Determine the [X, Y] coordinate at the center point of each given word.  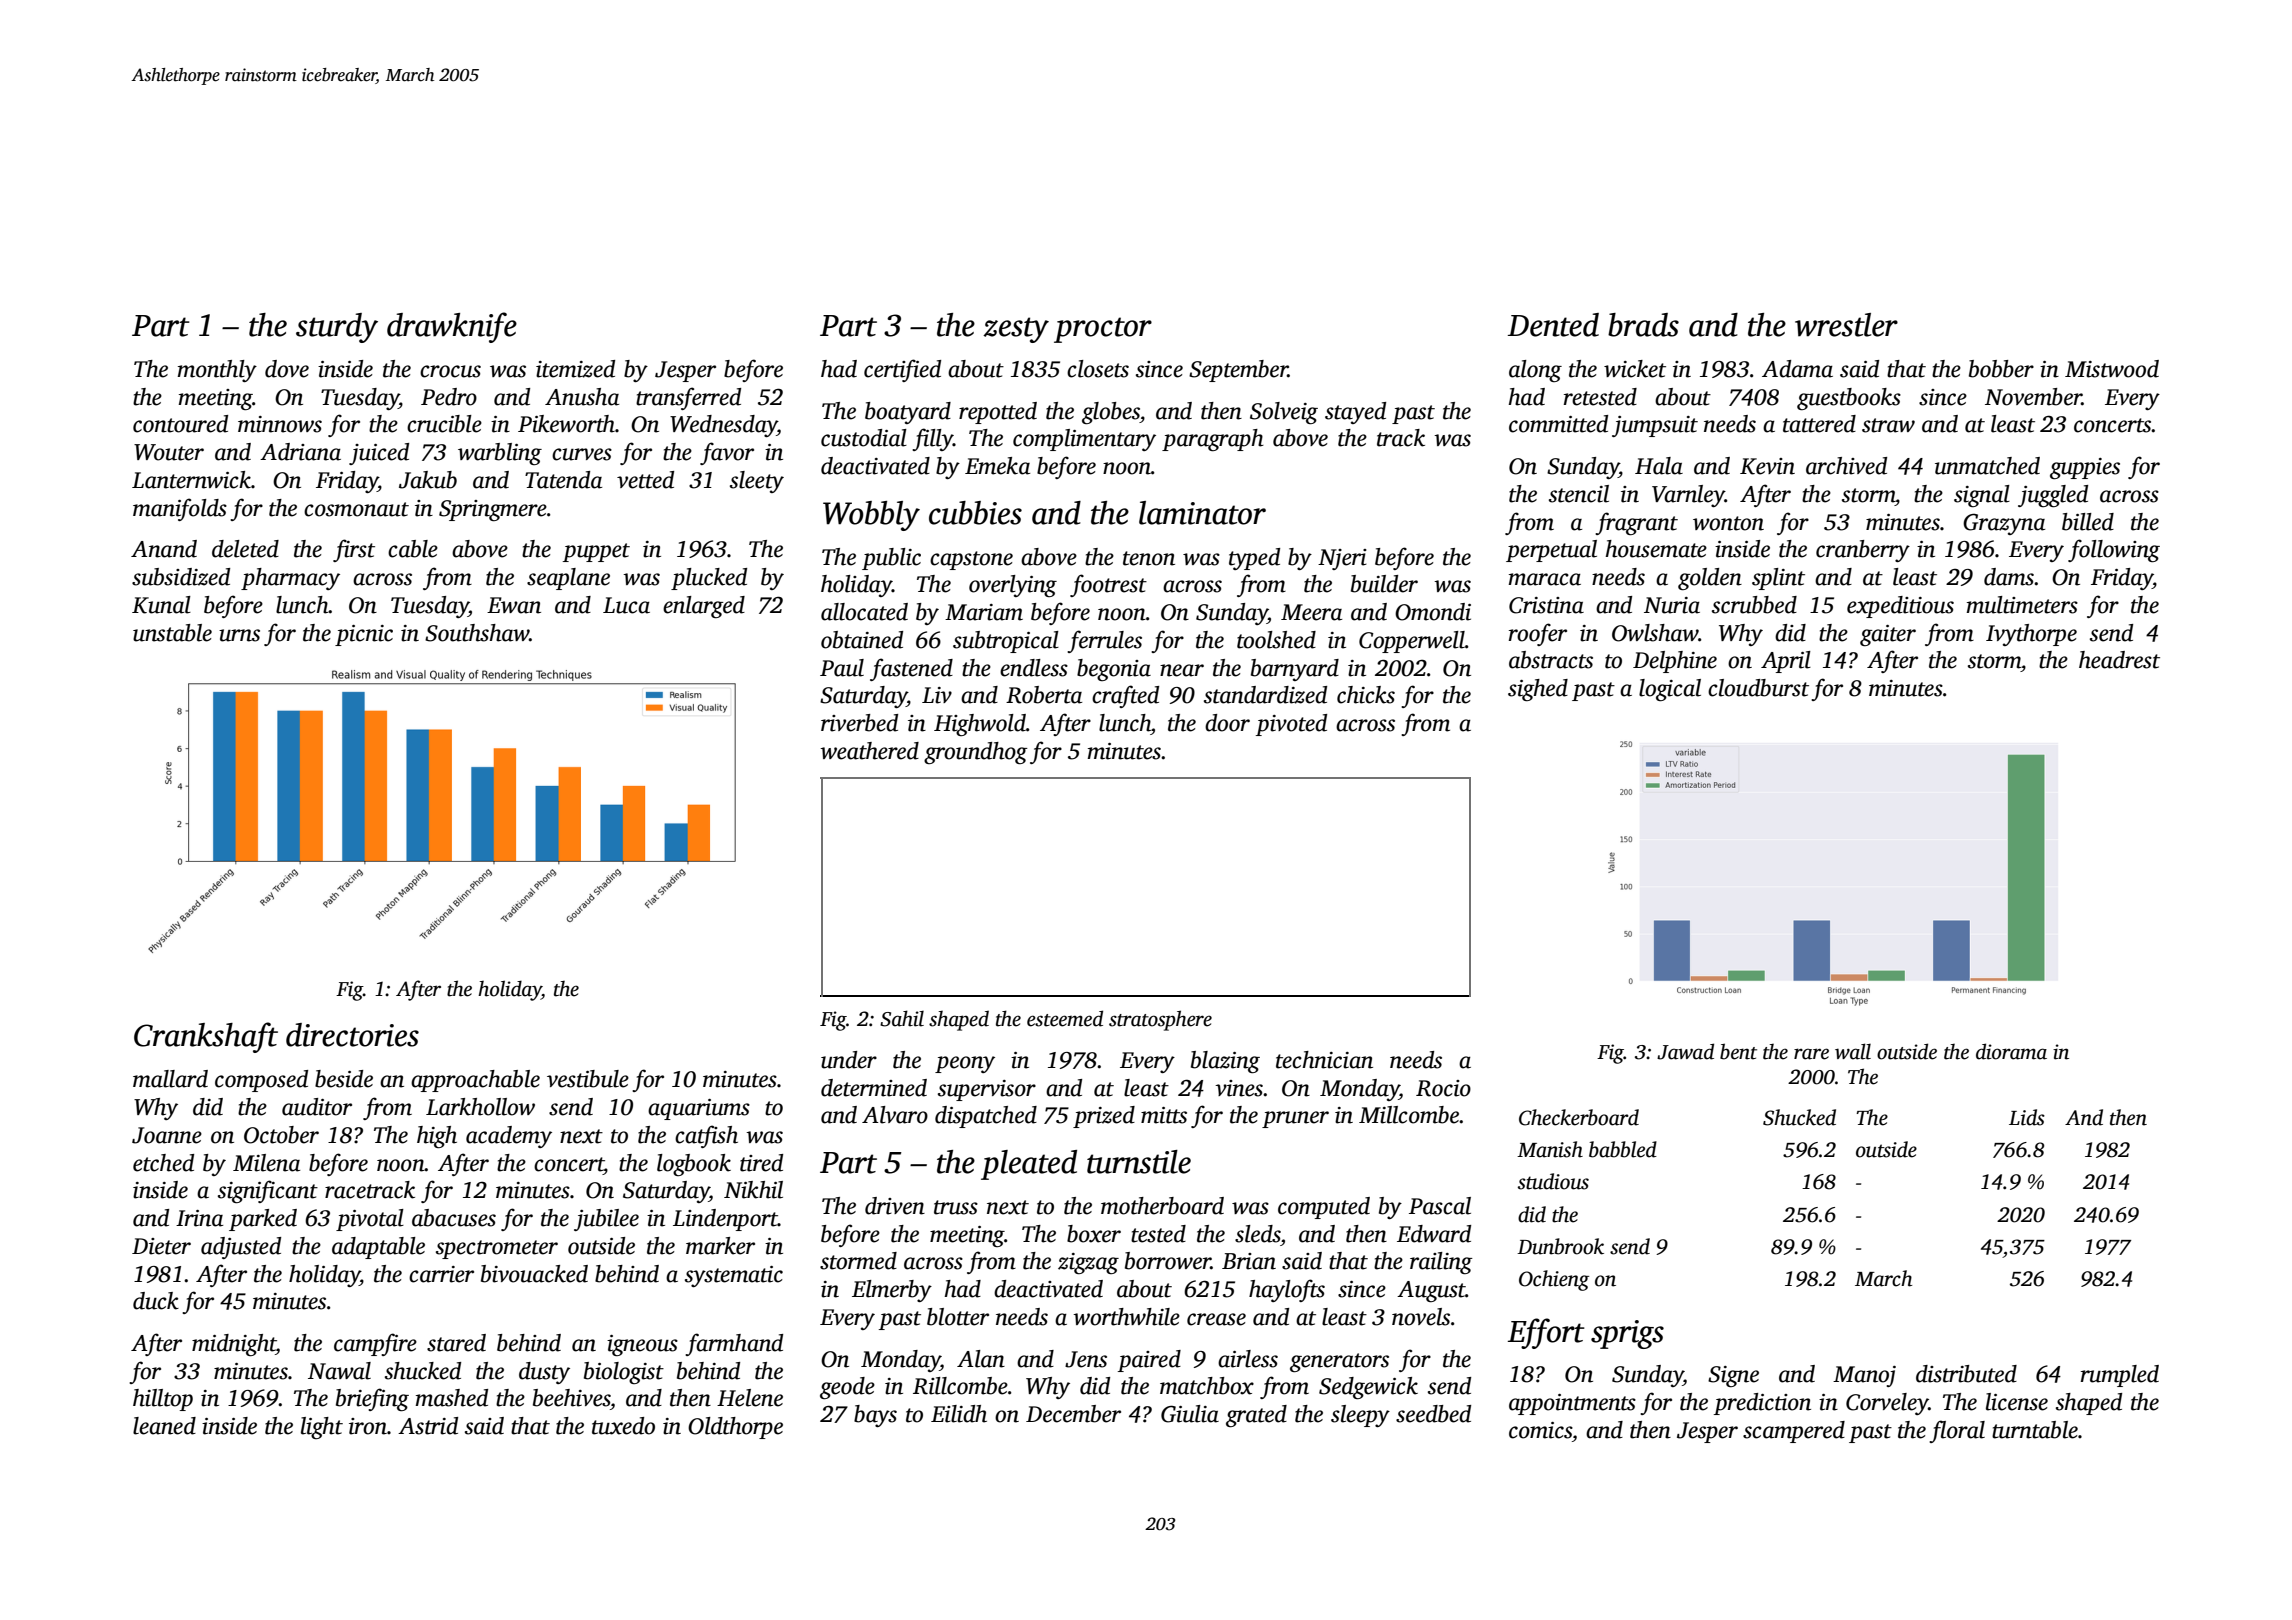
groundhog [976, 753]
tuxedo [623, 1426]
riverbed [859, 723]
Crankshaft [206, 1037]
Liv [937, 695]
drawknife [452, 327]
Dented [1553, 325]
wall [1853, 1051]
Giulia [1190, 1414]
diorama [2011, 1051]
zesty [1016, 330]
